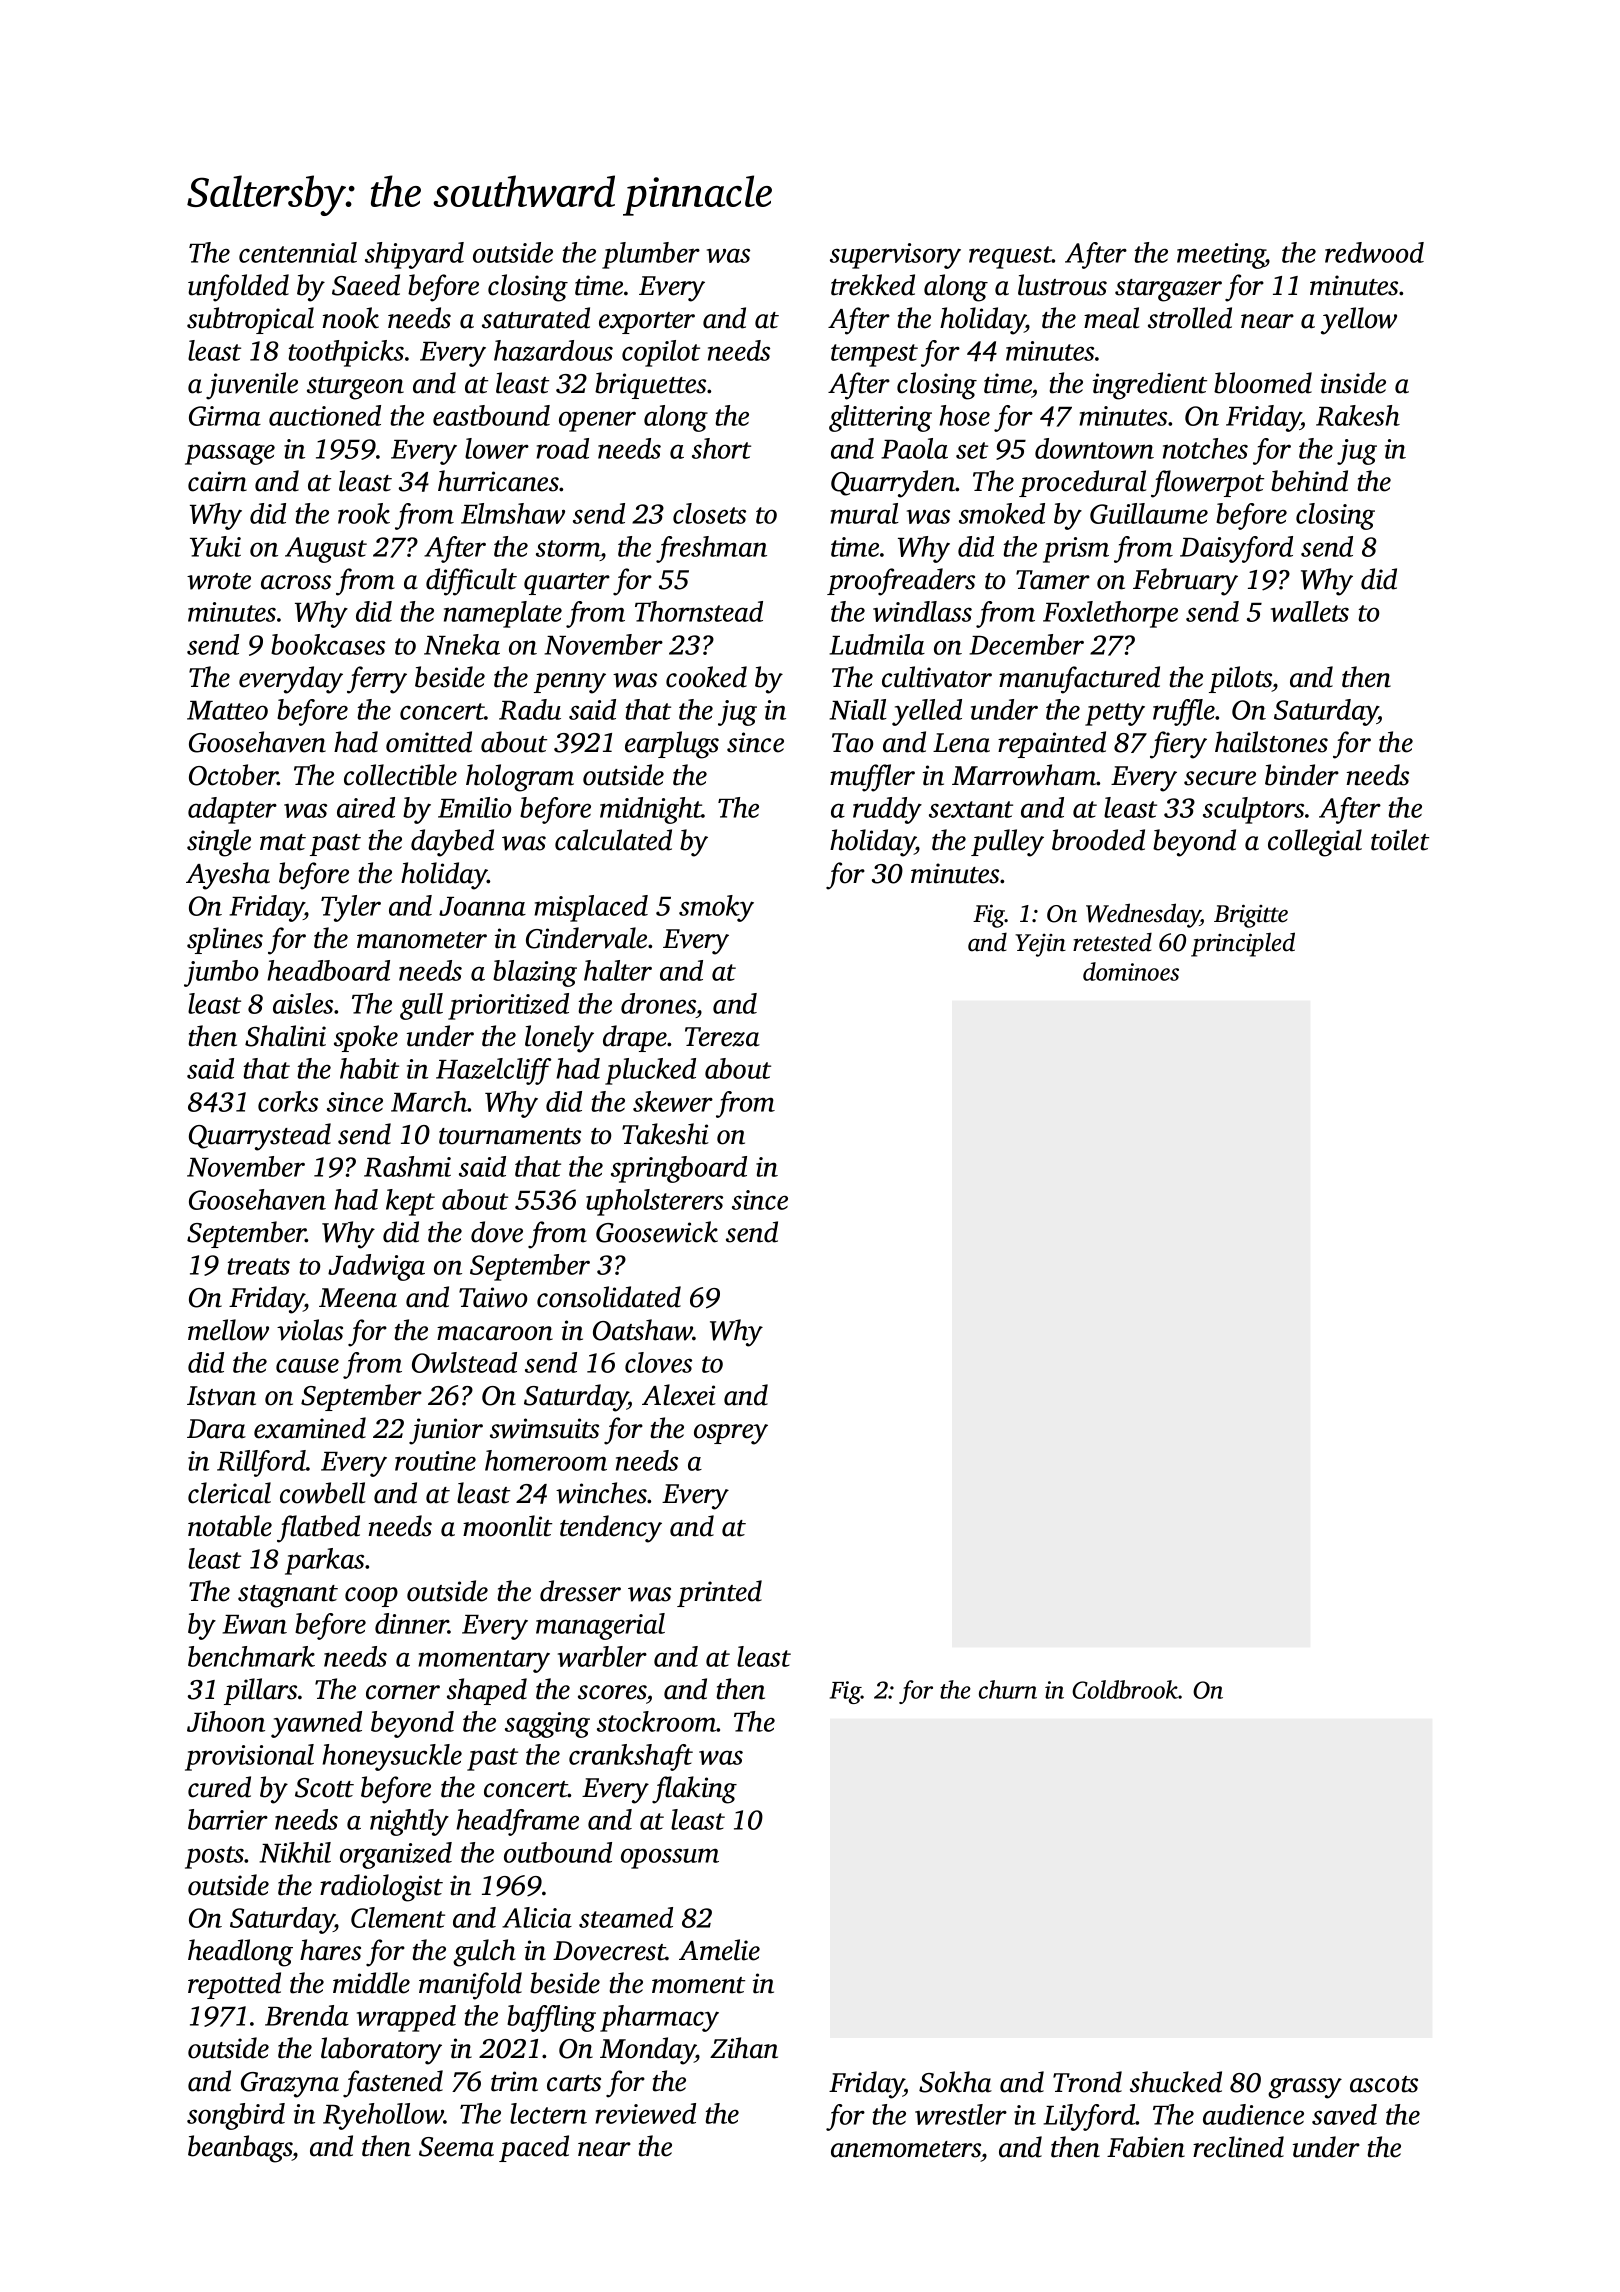 The height and width of the document is (2292, 1620). What do you see at coordinates (234, 1985) in the document?
I see `repotted` at bounding box center [234, 1985].
